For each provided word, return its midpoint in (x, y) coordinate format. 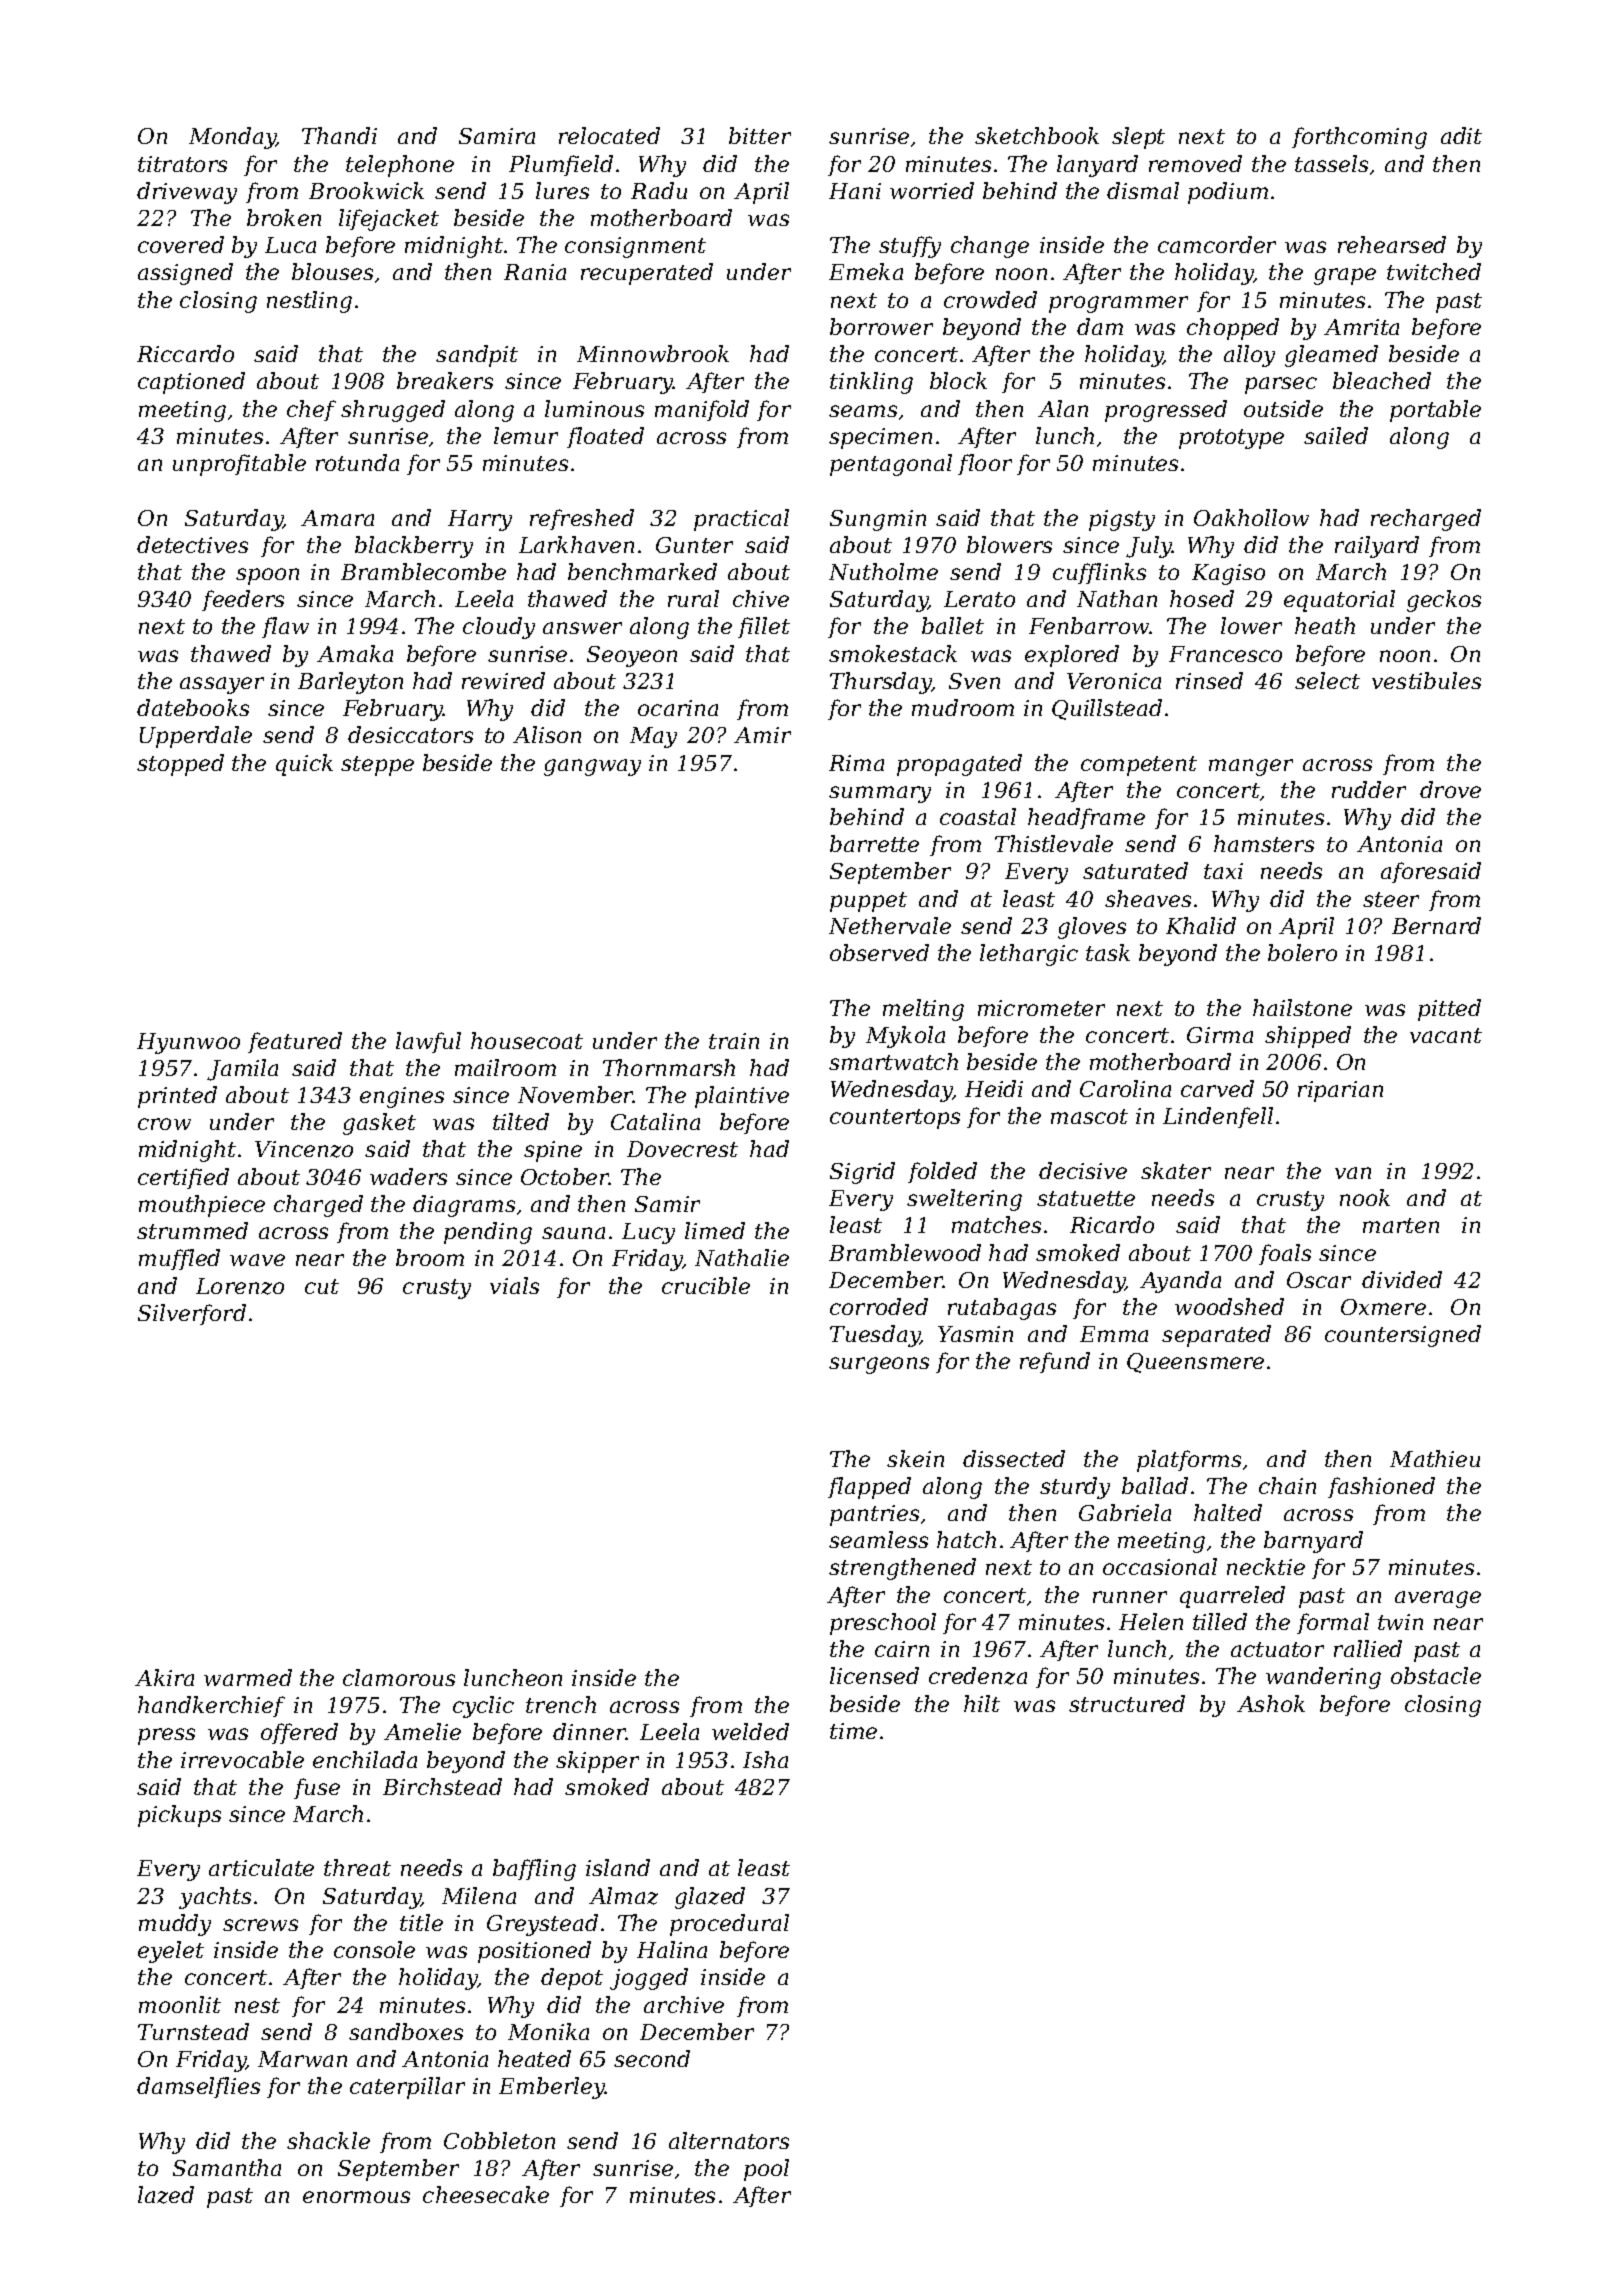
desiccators (410, 734)
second (652, 2058)
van (1353, 1173)
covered (181, 244)
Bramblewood (905, 1252)
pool (766, 2170)
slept (1138, 138)
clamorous (399, 1677)
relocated (609, 135)
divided (1402, 1279)
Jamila (242, 1070)
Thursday (881, 683)
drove (1450, 789)
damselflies (198, 2087)
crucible (706, 1285)
